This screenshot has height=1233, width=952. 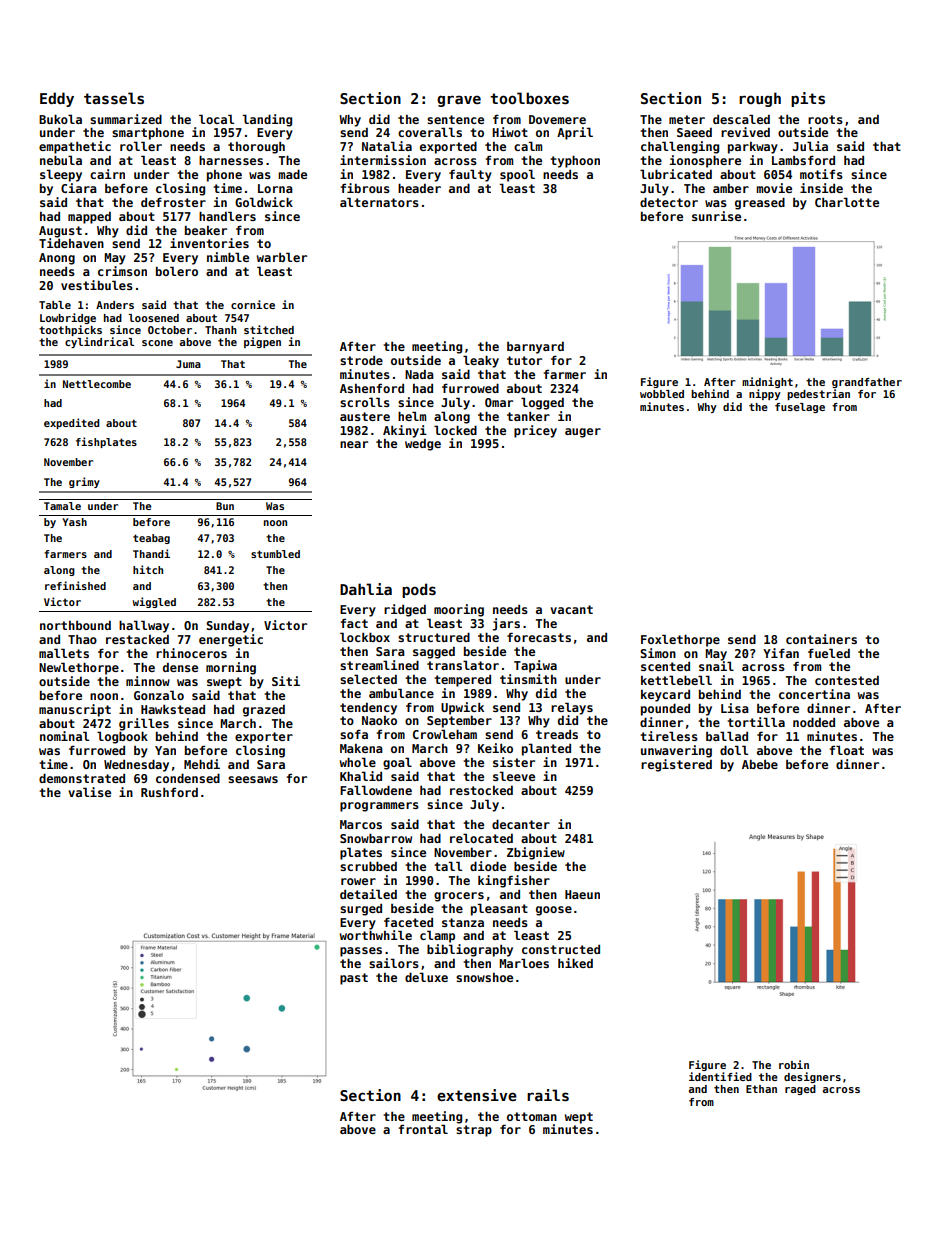 What do you see at coordinates (803, 160) in the screenshot?
I see `Lambsford` at bounding box center [803, 160].
